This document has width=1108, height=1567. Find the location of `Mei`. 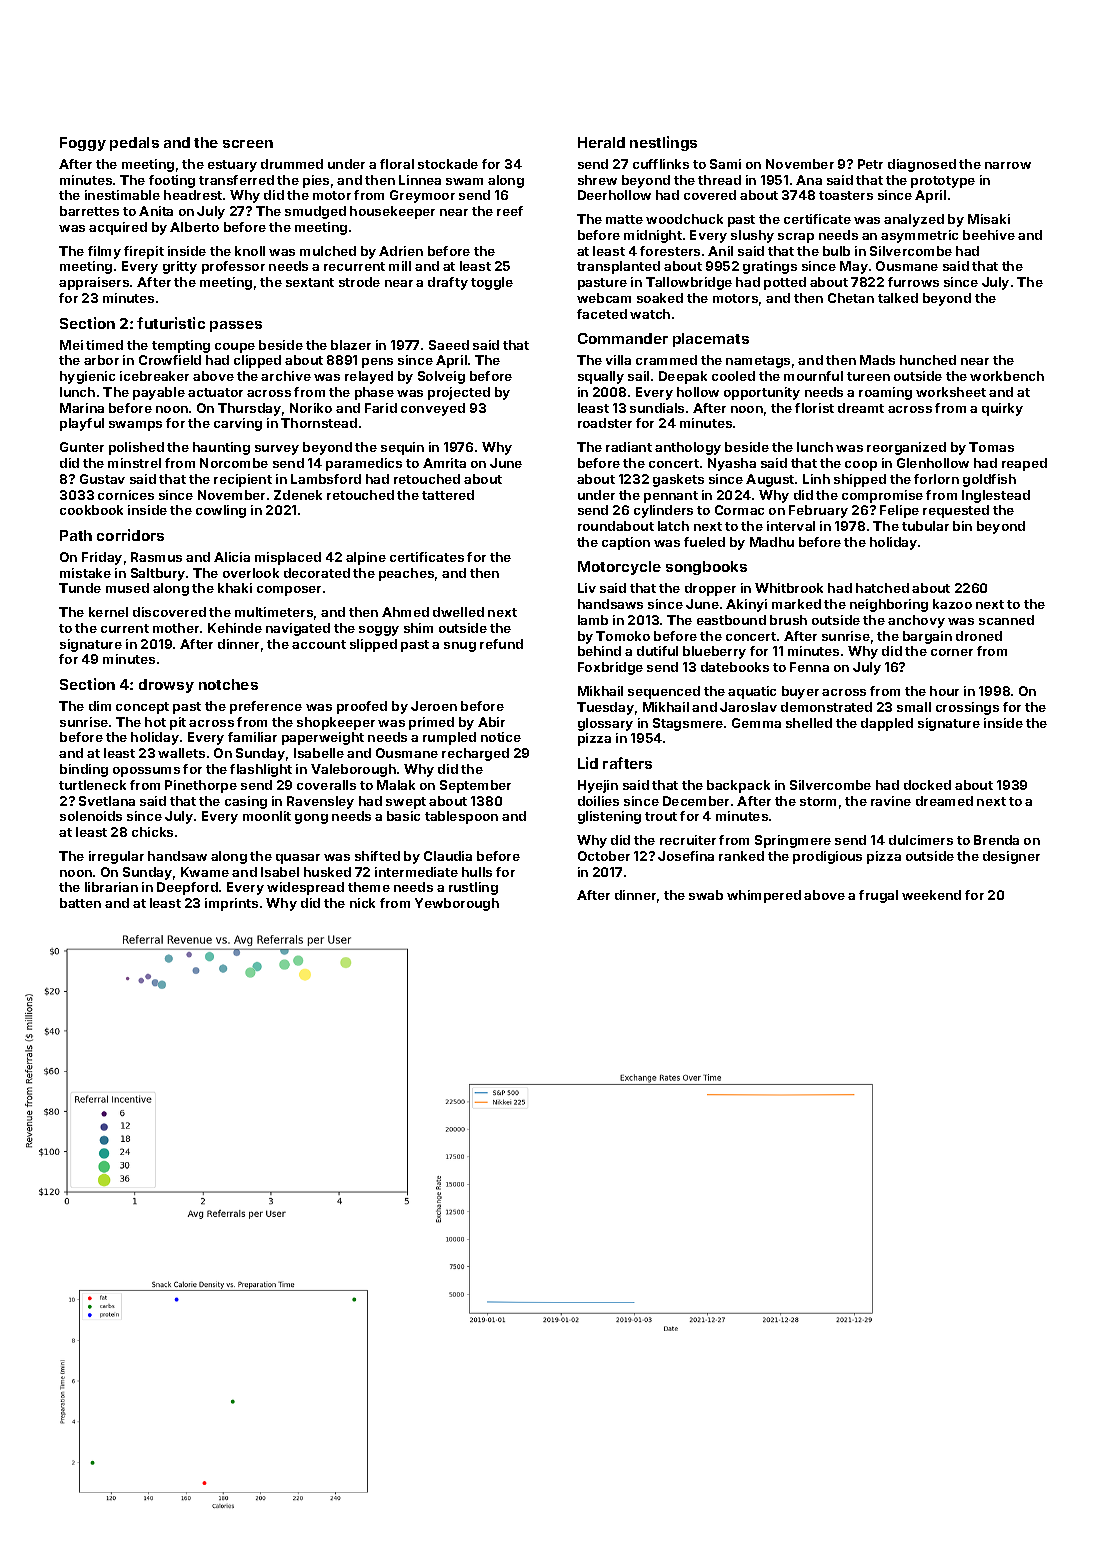

Mei is located at coordinates (71, 345).
